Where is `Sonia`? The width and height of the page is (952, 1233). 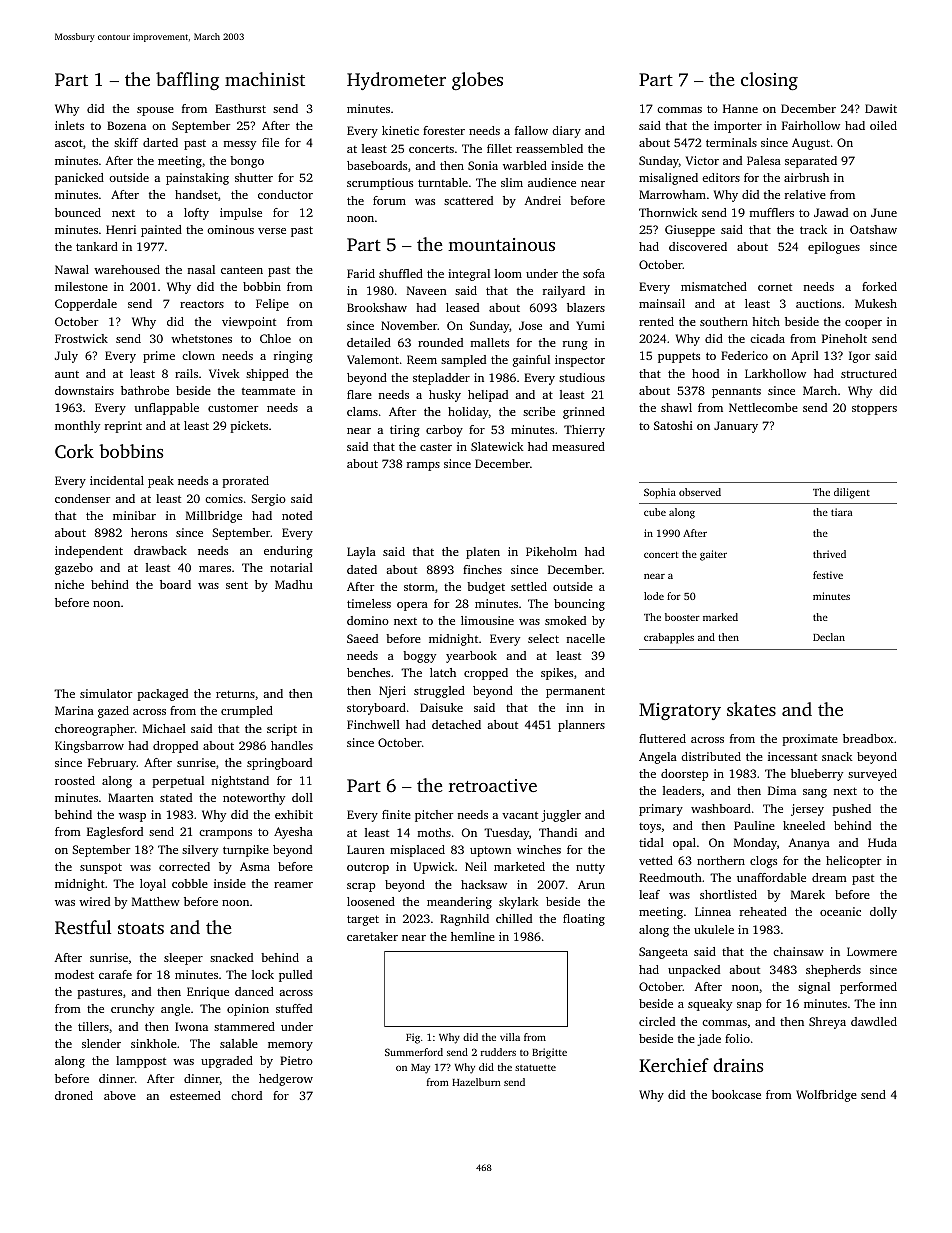
Sonia is located at coordinates (483, 165).
